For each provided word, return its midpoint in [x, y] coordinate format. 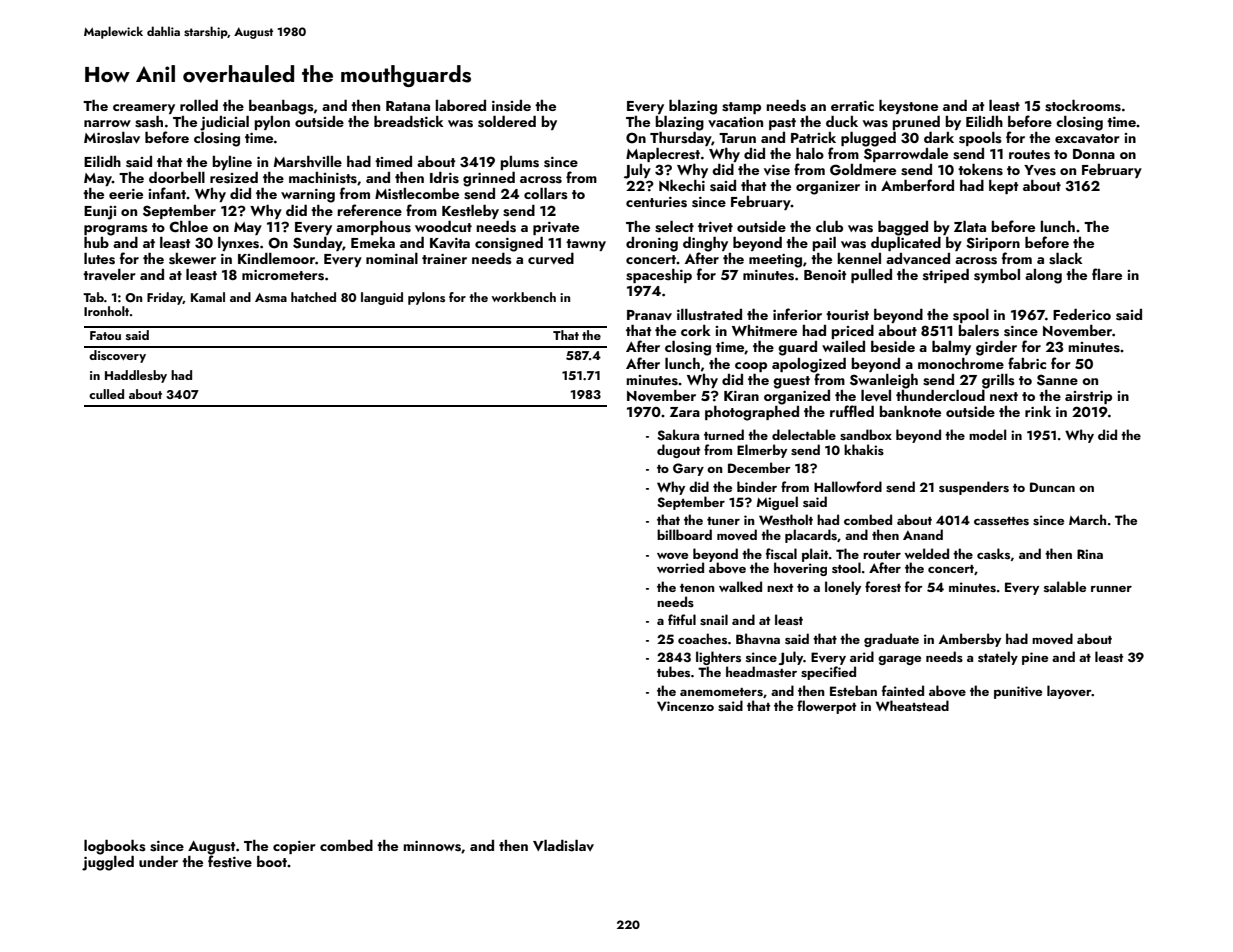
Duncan [1052, 487]
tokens [980, 170]
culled [106, 394]
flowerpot [826, 707]
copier [294, 847]
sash [149, 122]
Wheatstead [912, 706]
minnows [432, 846]
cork [696, 330]
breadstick [409, 122]
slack [1066, 259]
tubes [673, 672]
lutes [99, 259]
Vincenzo [685, 706]
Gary [688, 469]
